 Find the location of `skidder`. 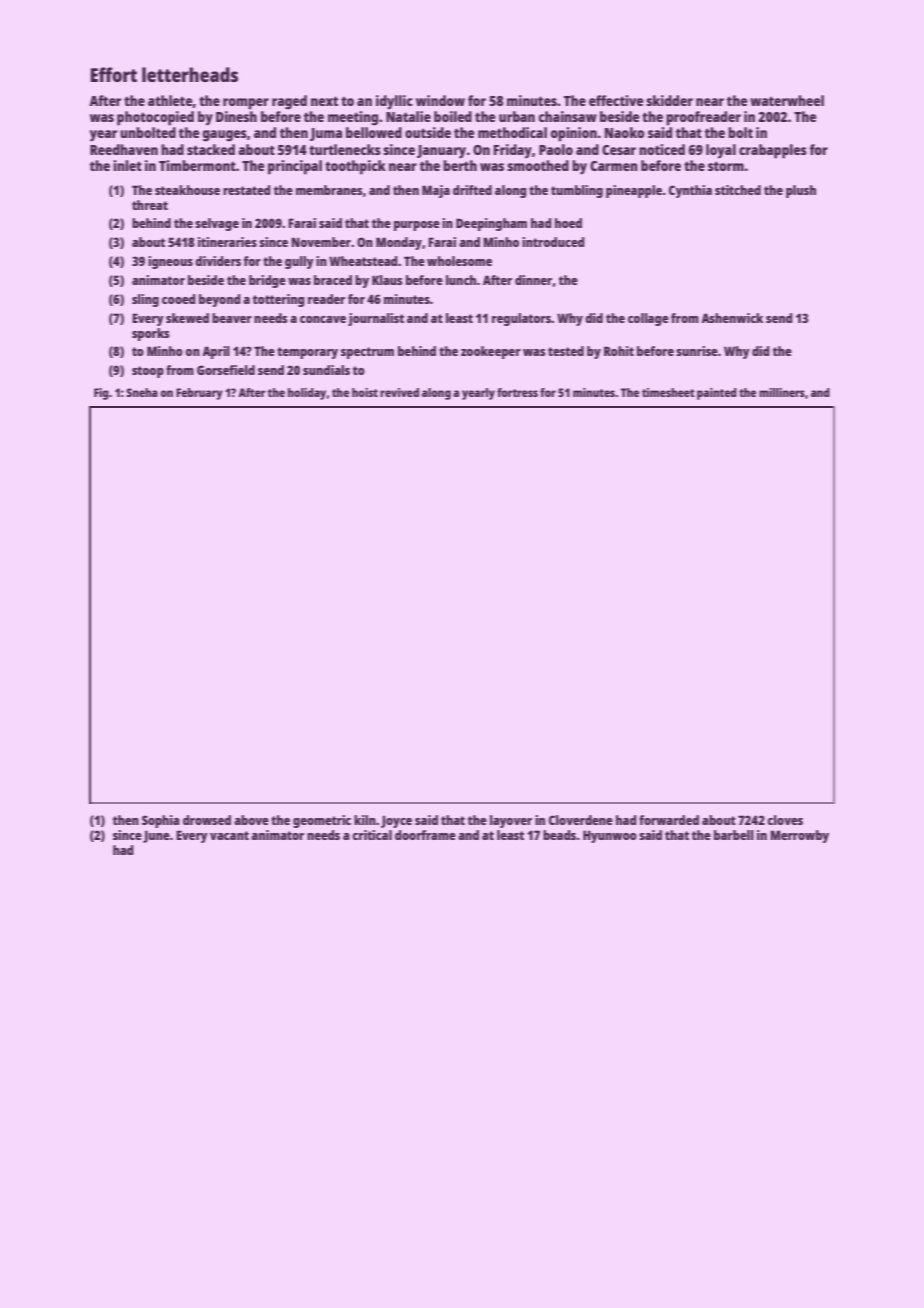

skidder is located at coordinates (669, 100).
